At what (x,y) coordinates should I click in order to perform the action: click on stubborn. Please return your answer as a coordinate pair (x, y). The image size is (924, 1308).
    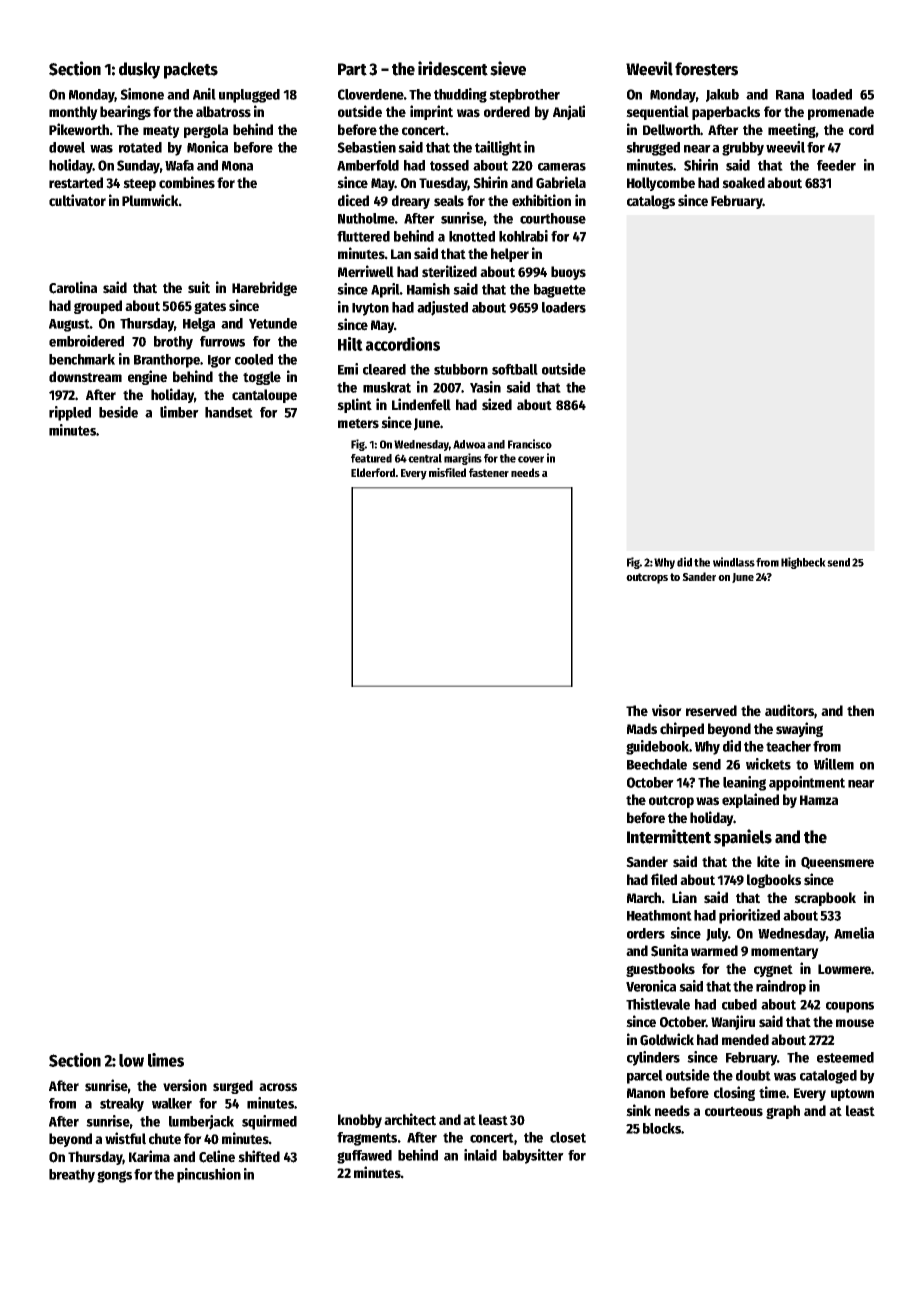
    Looking at the image, I should click on (461, 369).
